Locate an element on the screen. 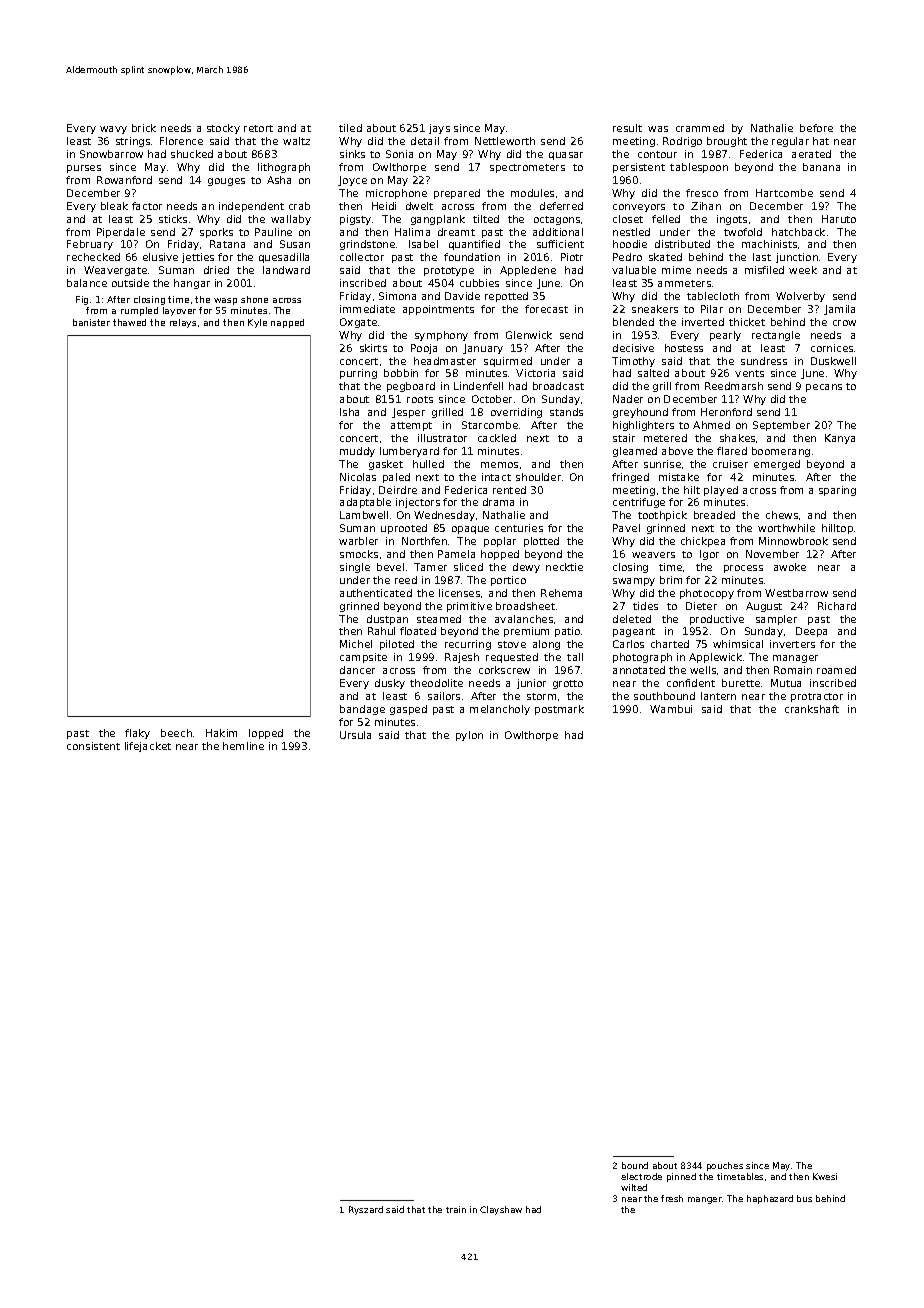 Image resolution: width=924 pixels, height=1308 pixels. Simona is located at coordinates (397, 296).
